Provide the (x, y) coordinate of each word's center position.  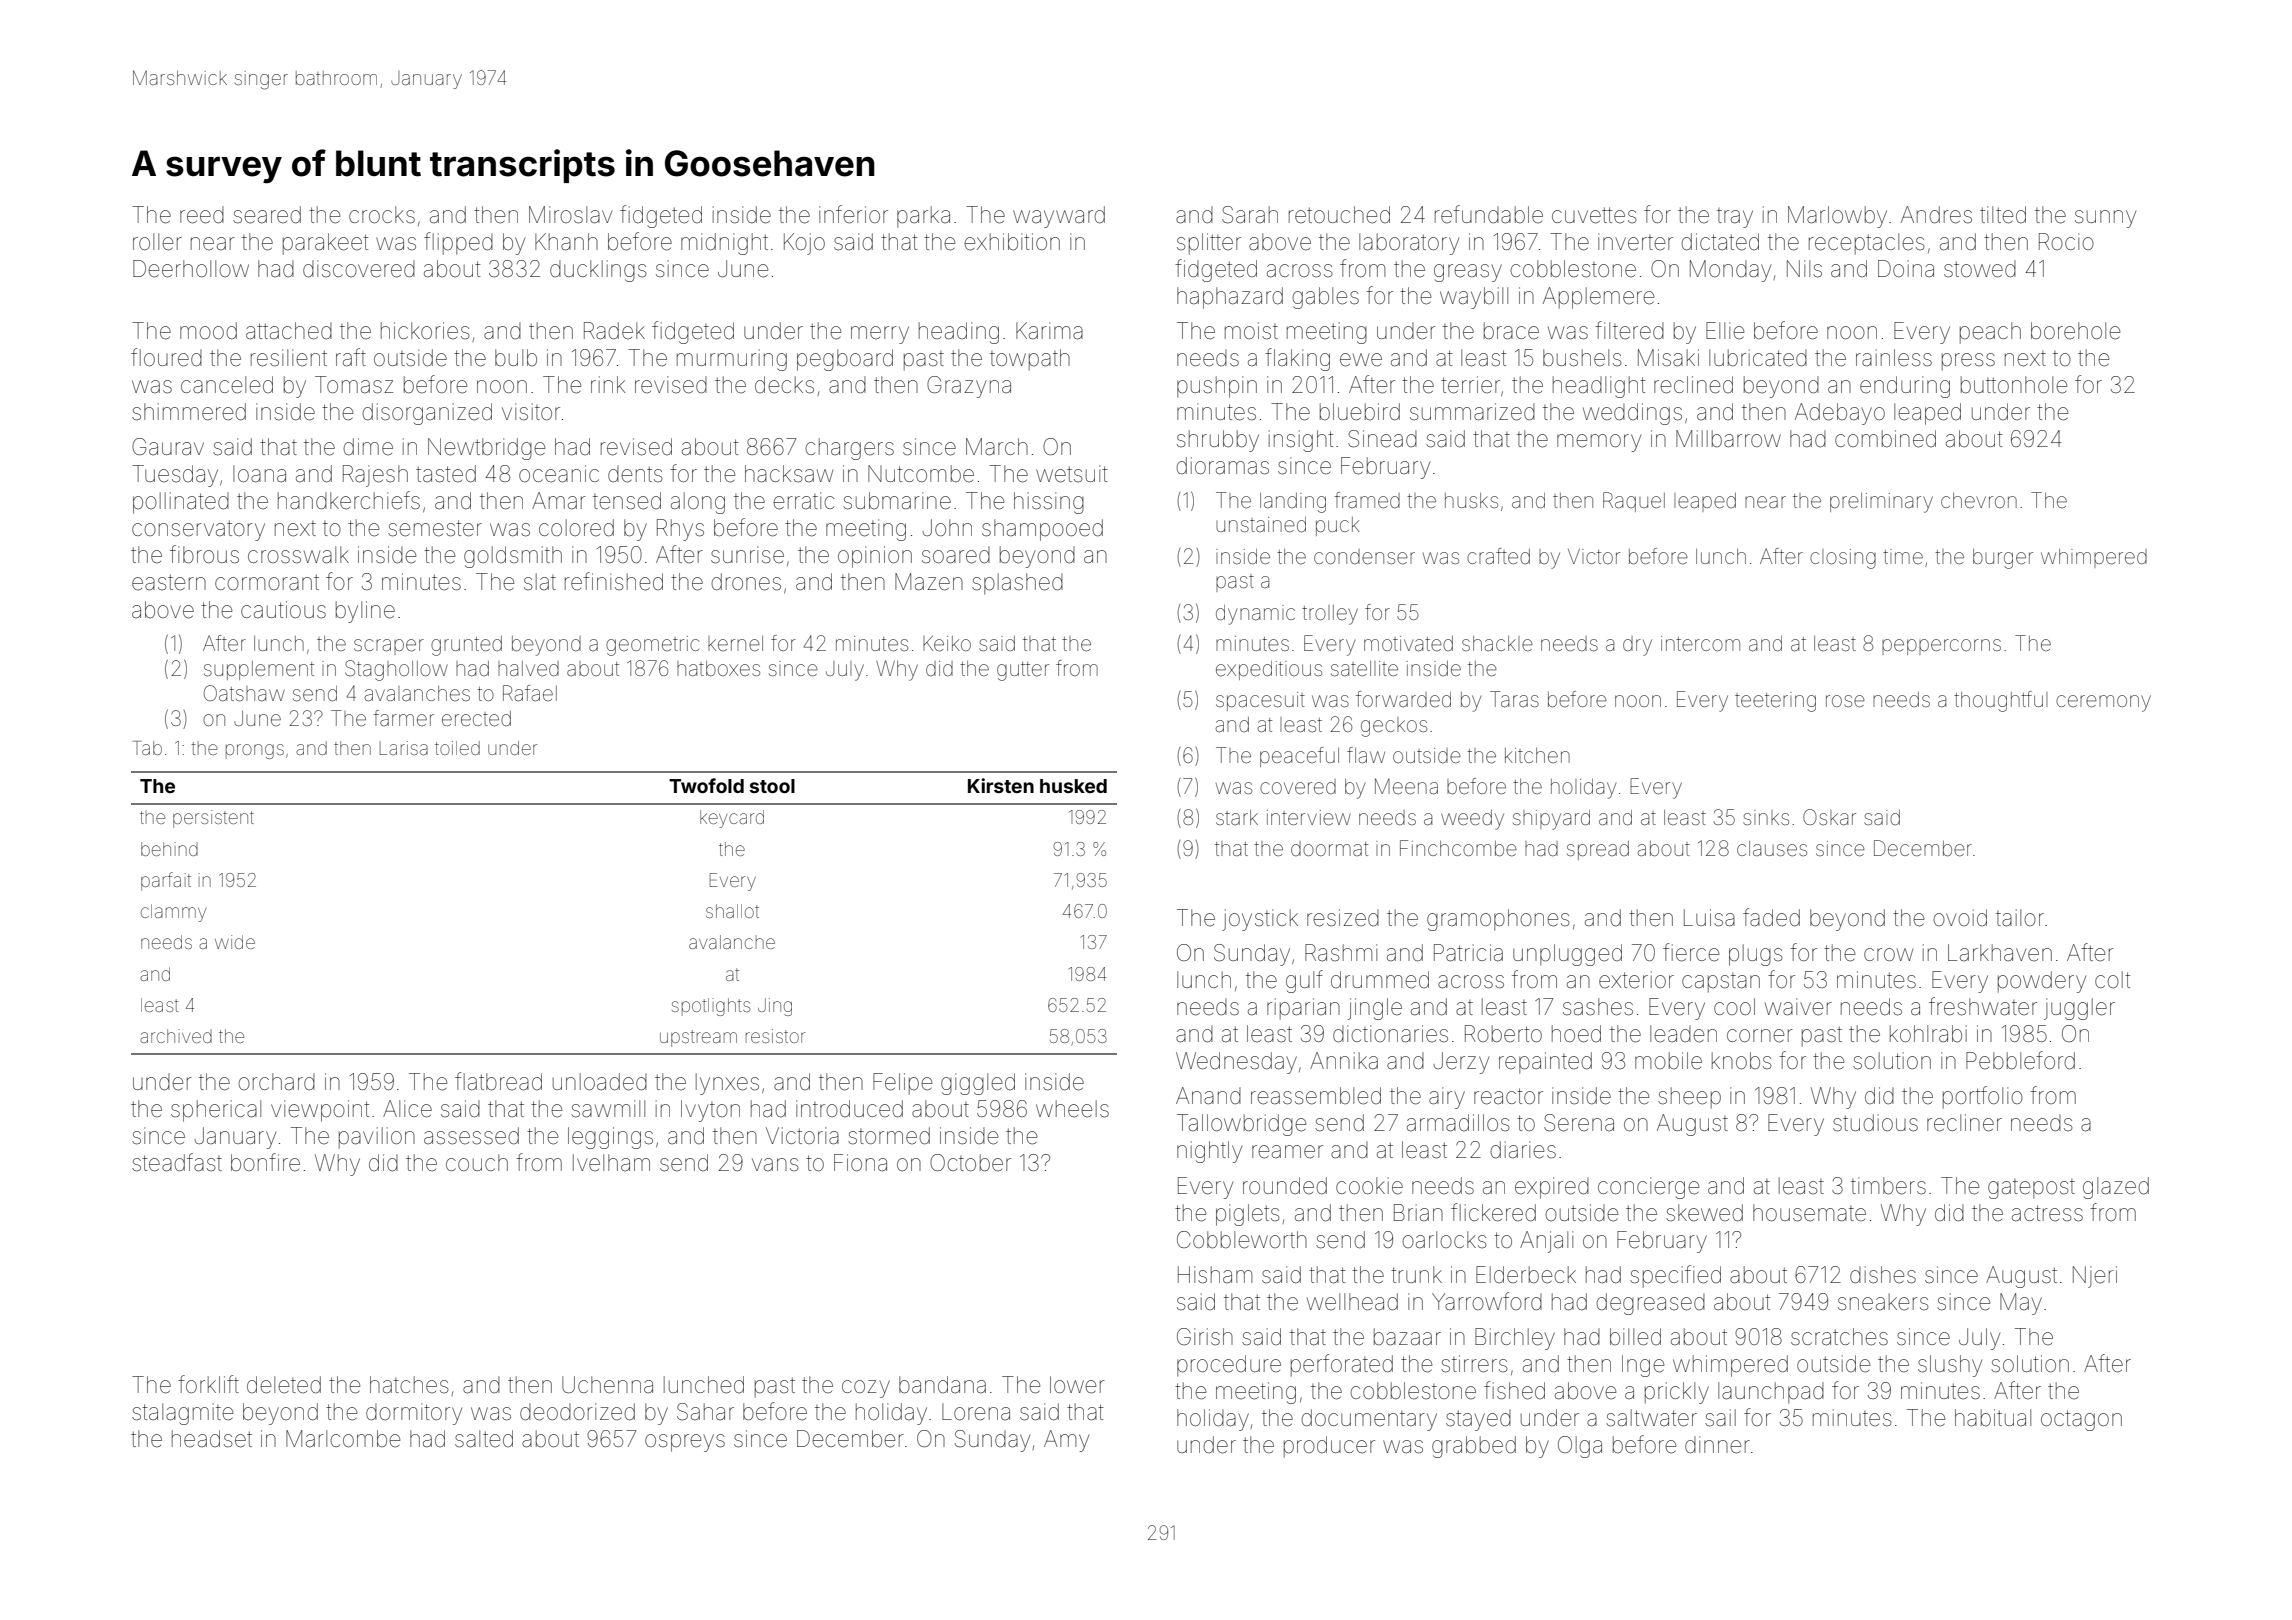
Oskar (1829, 817)
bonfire (265, 1162)
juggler (2079, 1009)
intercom (1700, 643)
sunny (2105, 219)
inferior (853, 214)
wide (235, 942)
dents (635, 474)
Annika (1344, 1061)
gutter (1023, 671)
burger (2003, 559)
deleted (284, 1385)
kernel (735, 643)
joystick (1260, 920)
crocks (382, 215)
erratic (803, 501)
